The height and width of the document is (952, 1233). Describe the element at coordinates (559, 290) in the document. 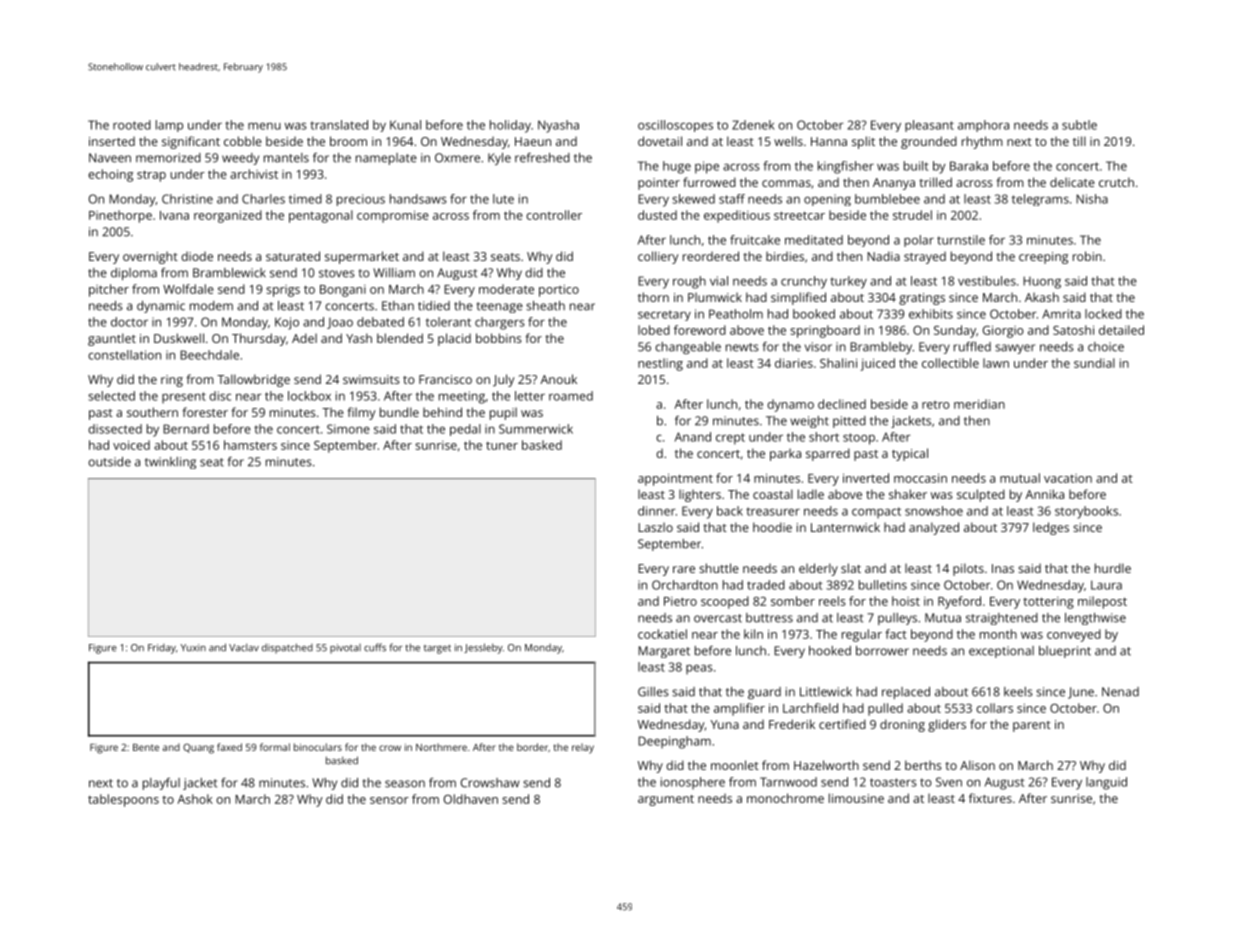

I see `portico` at that location.
